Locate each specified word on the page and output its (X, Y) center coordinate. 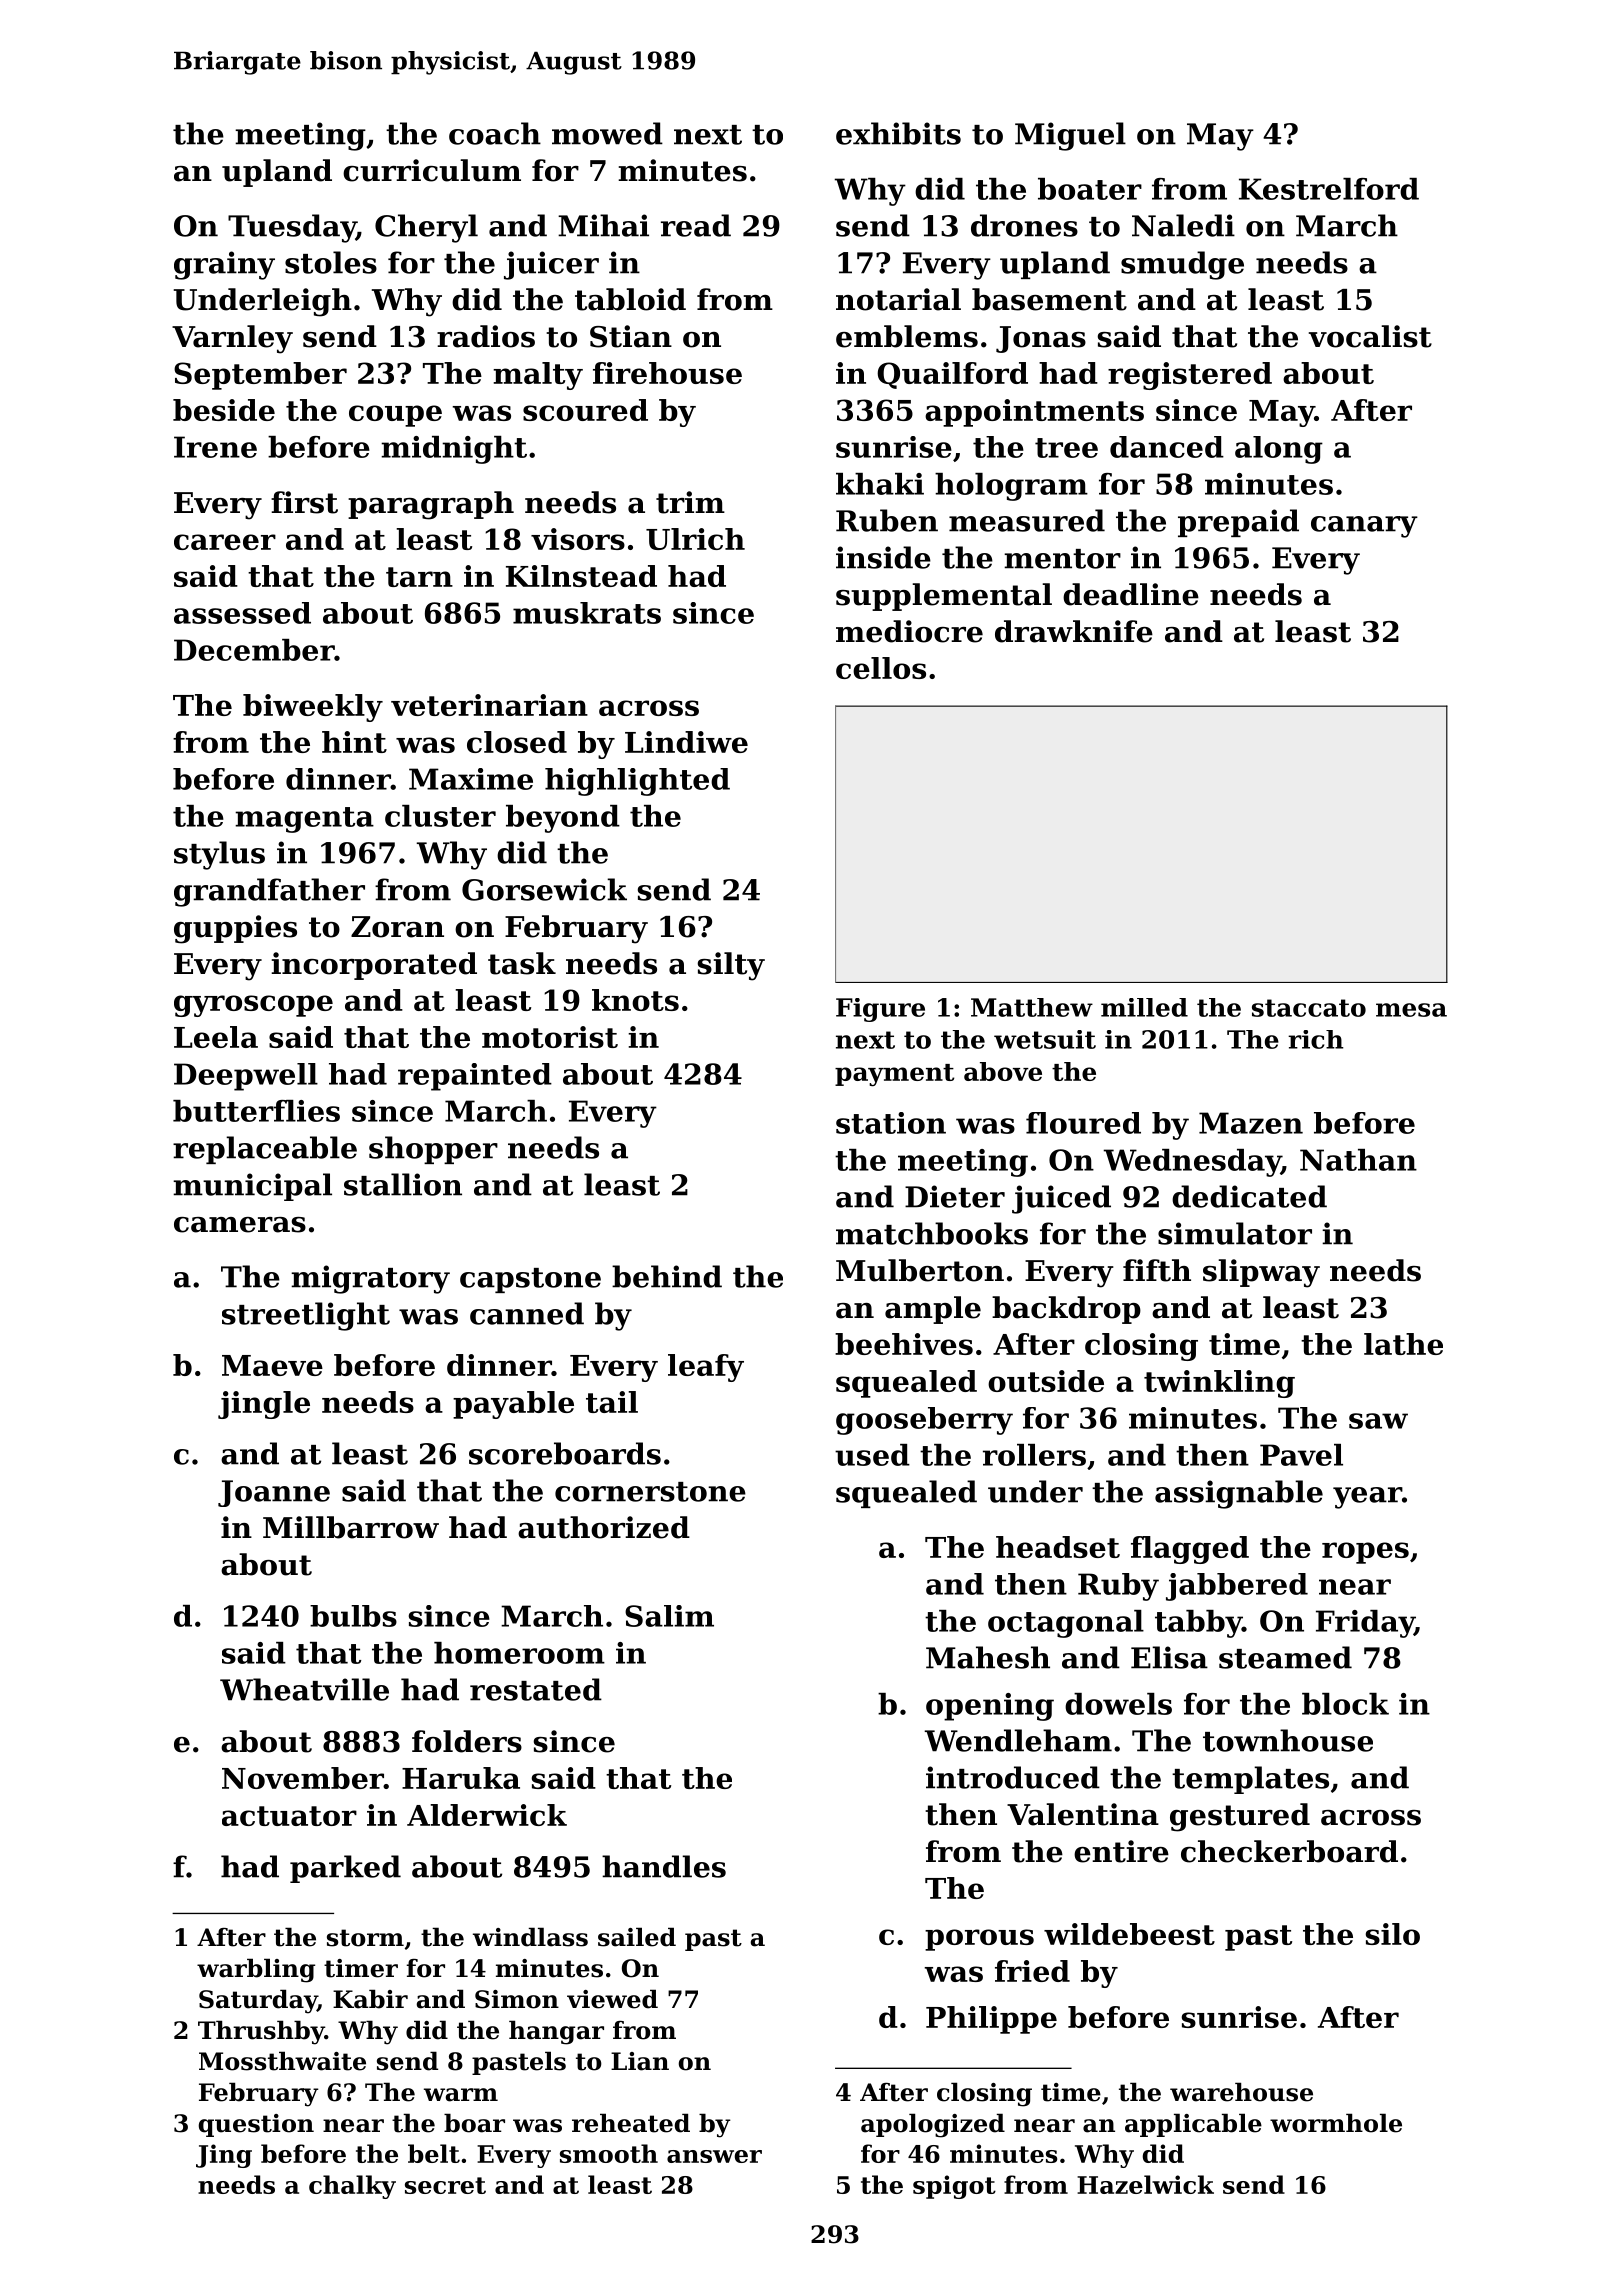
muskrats (587, 613)
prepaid (1238, 523)
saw (1378, 1421)
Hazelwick (1145, 2184)
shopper (433, 1150)
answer (714, 2156)
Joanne (274, 1493)
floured (1083, 1123)
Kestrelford (1329, 189)
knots (635, 1000)
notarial (898, 299)
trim (690, 502)
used (872, 1455)
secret (445, 2185)
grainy (224, 265)
